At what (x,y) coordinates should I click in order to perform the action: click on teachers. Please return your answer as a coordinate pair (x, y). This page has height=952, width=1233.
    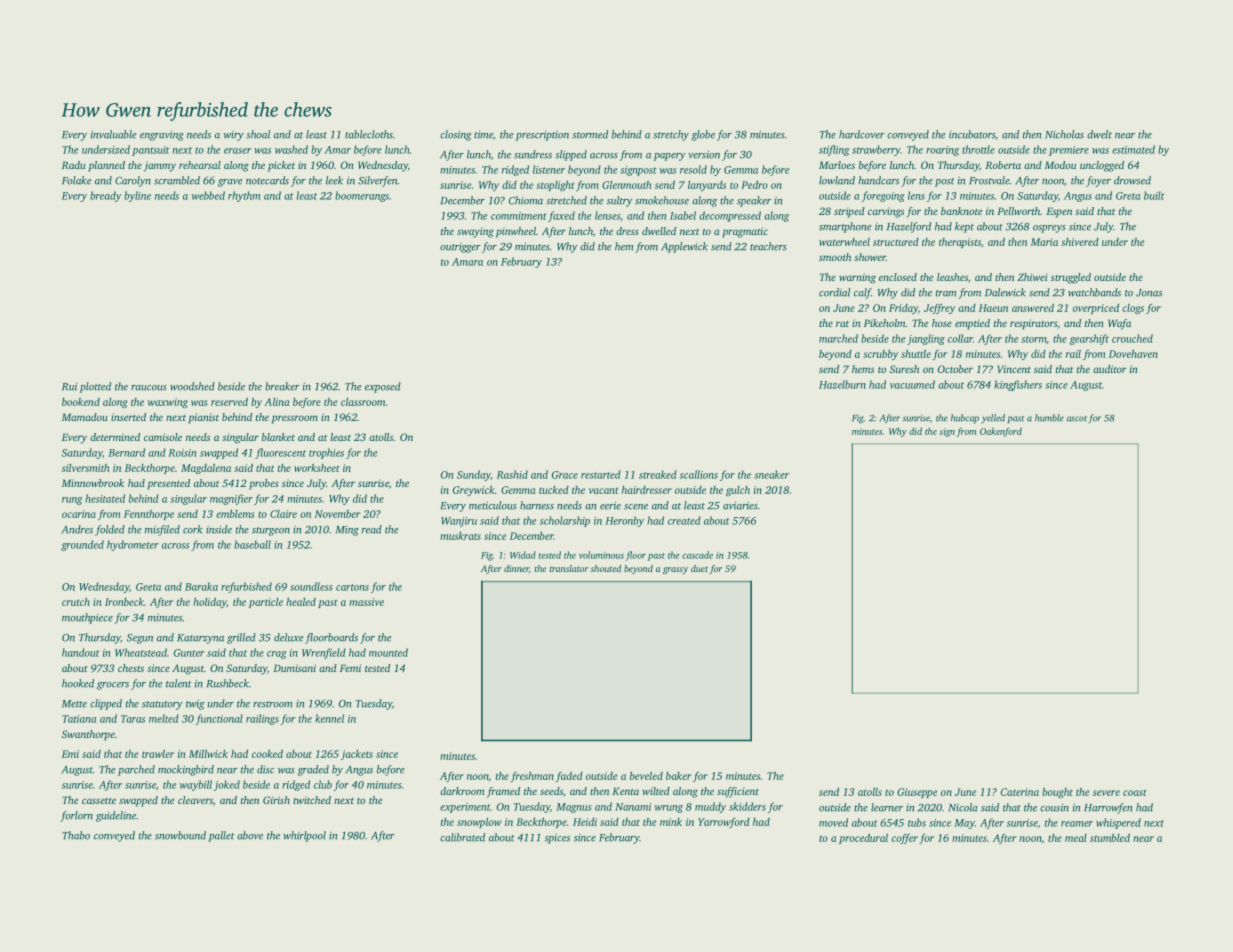
    Looking at the image, I should click on (768, 246).
